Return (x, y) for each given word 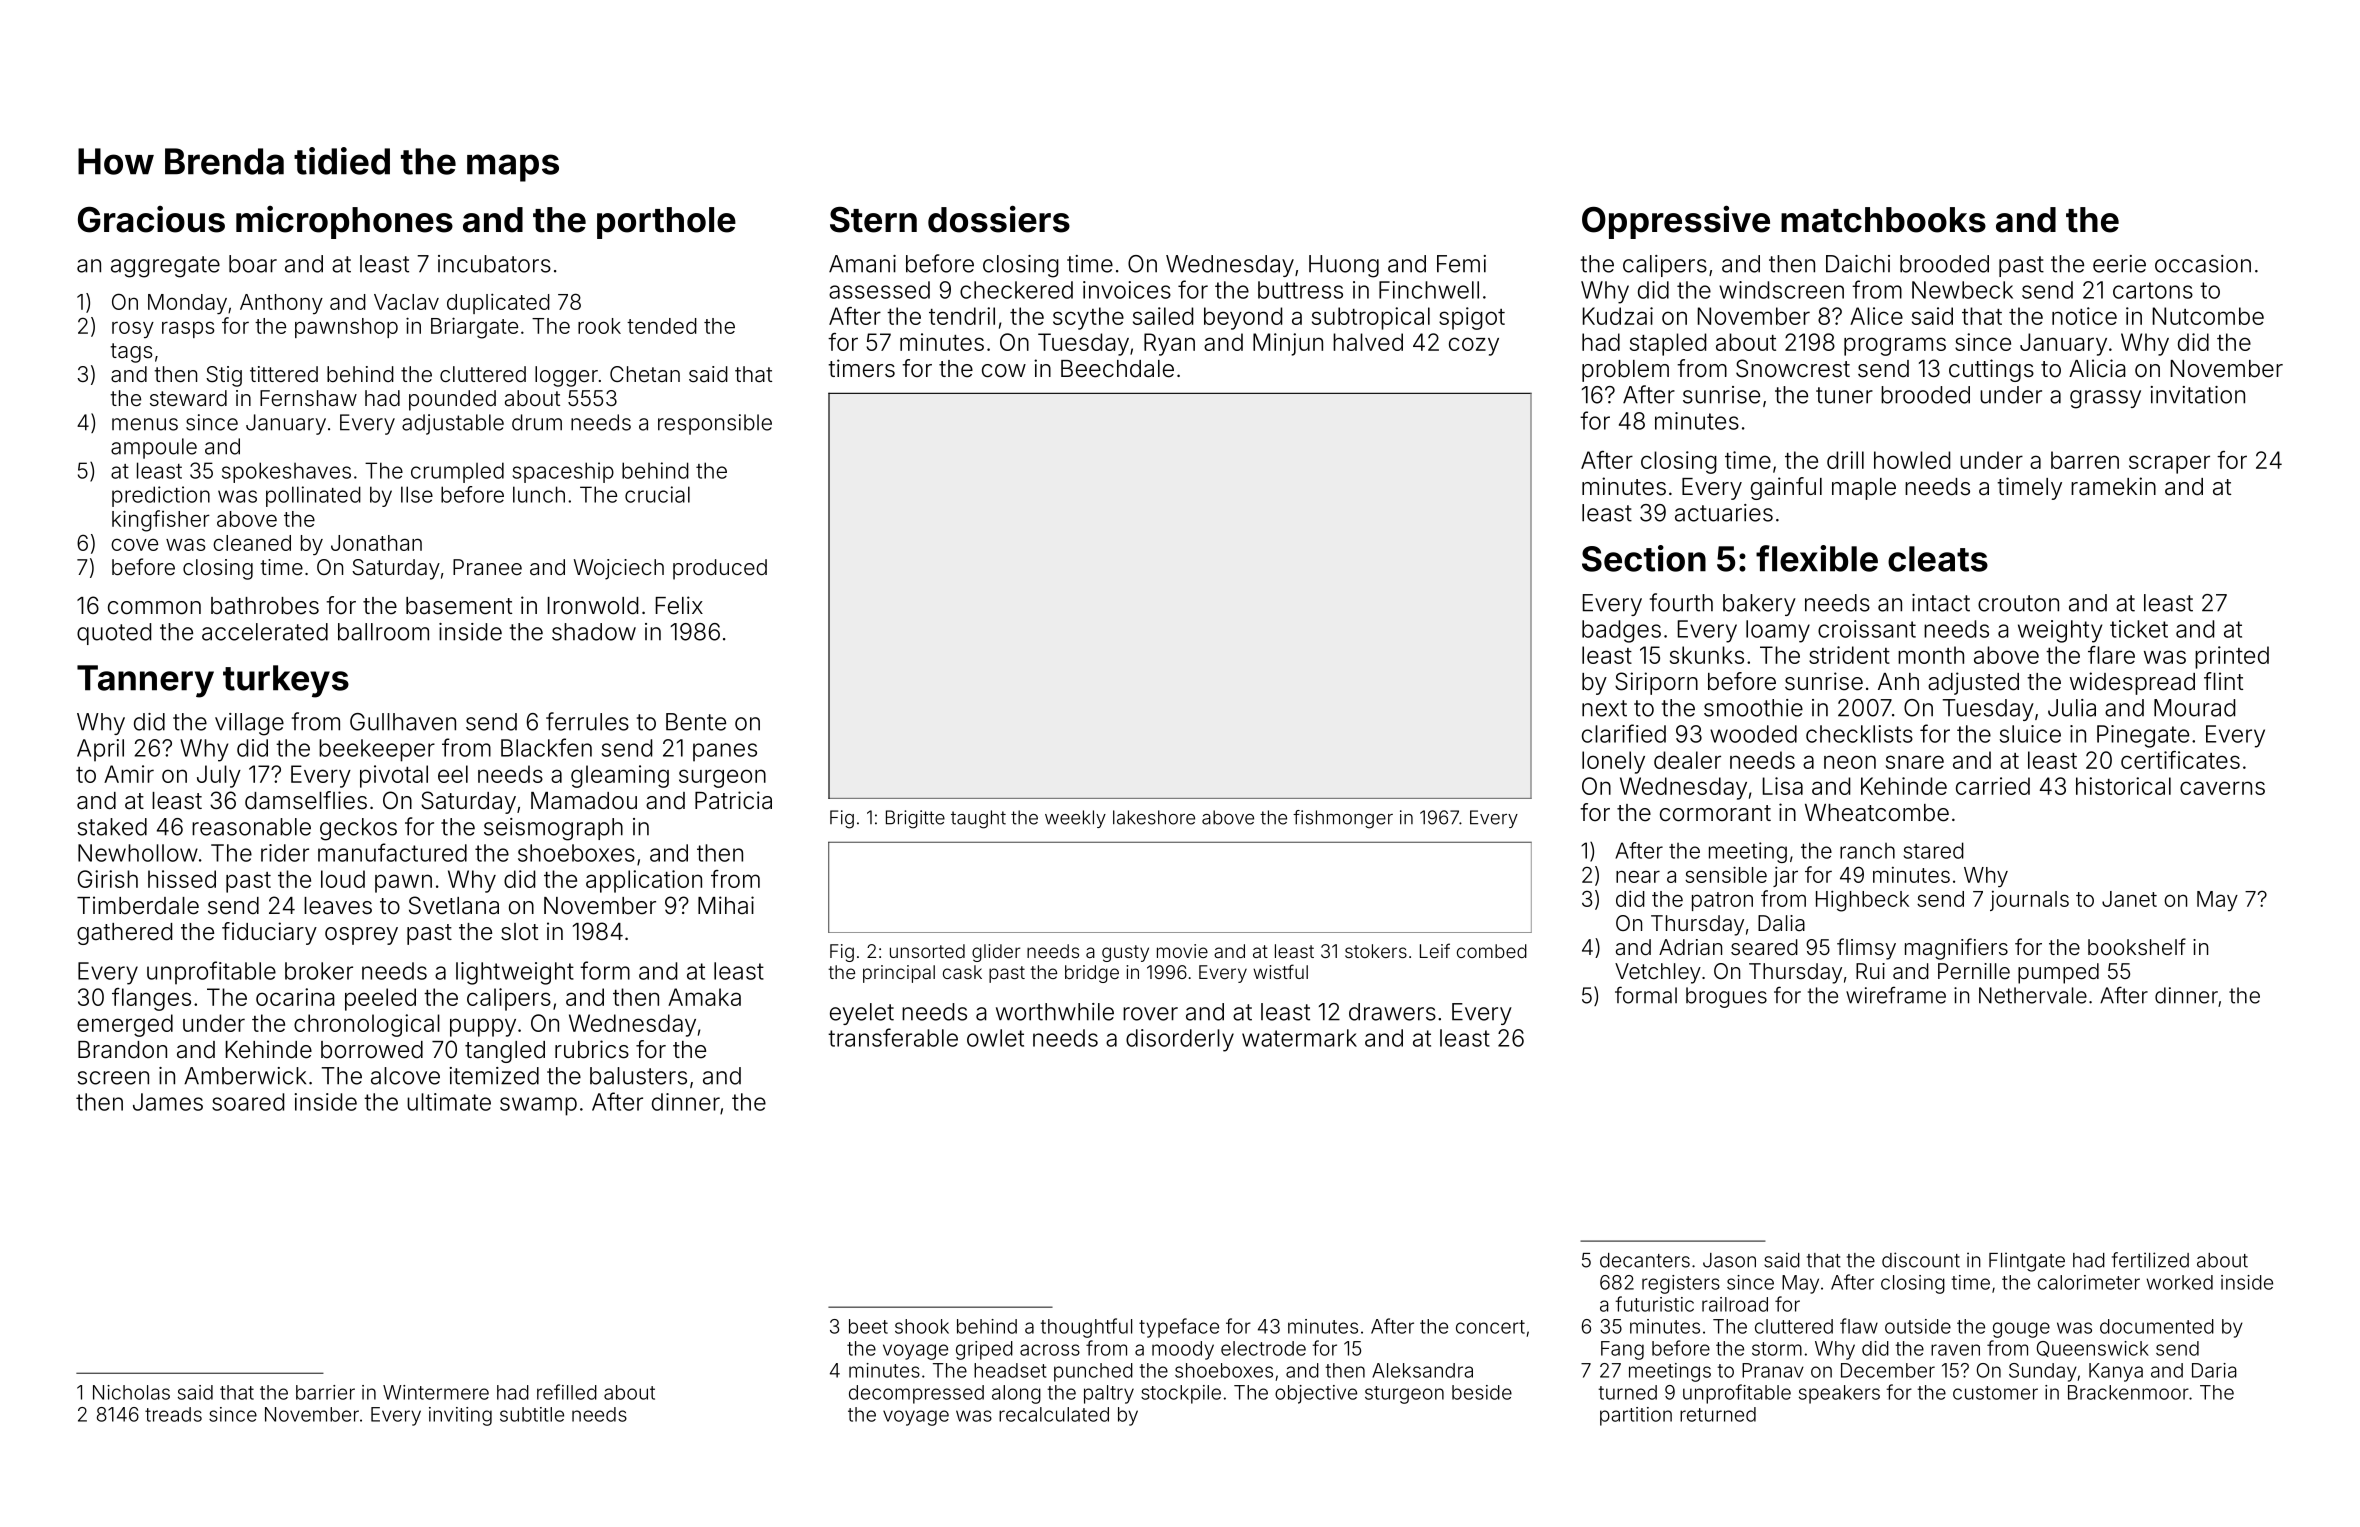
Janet (2129, 899)
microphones (344, 222)
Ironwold (593, 606)
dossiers (999, 219)
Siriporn (1656, 683)
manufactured (392, 852)
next (1604, 708)
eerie (2119, 264)
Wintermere (436, 1392)
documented (2157, 1326)
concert (1490, 1327)
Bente (696, 722)
